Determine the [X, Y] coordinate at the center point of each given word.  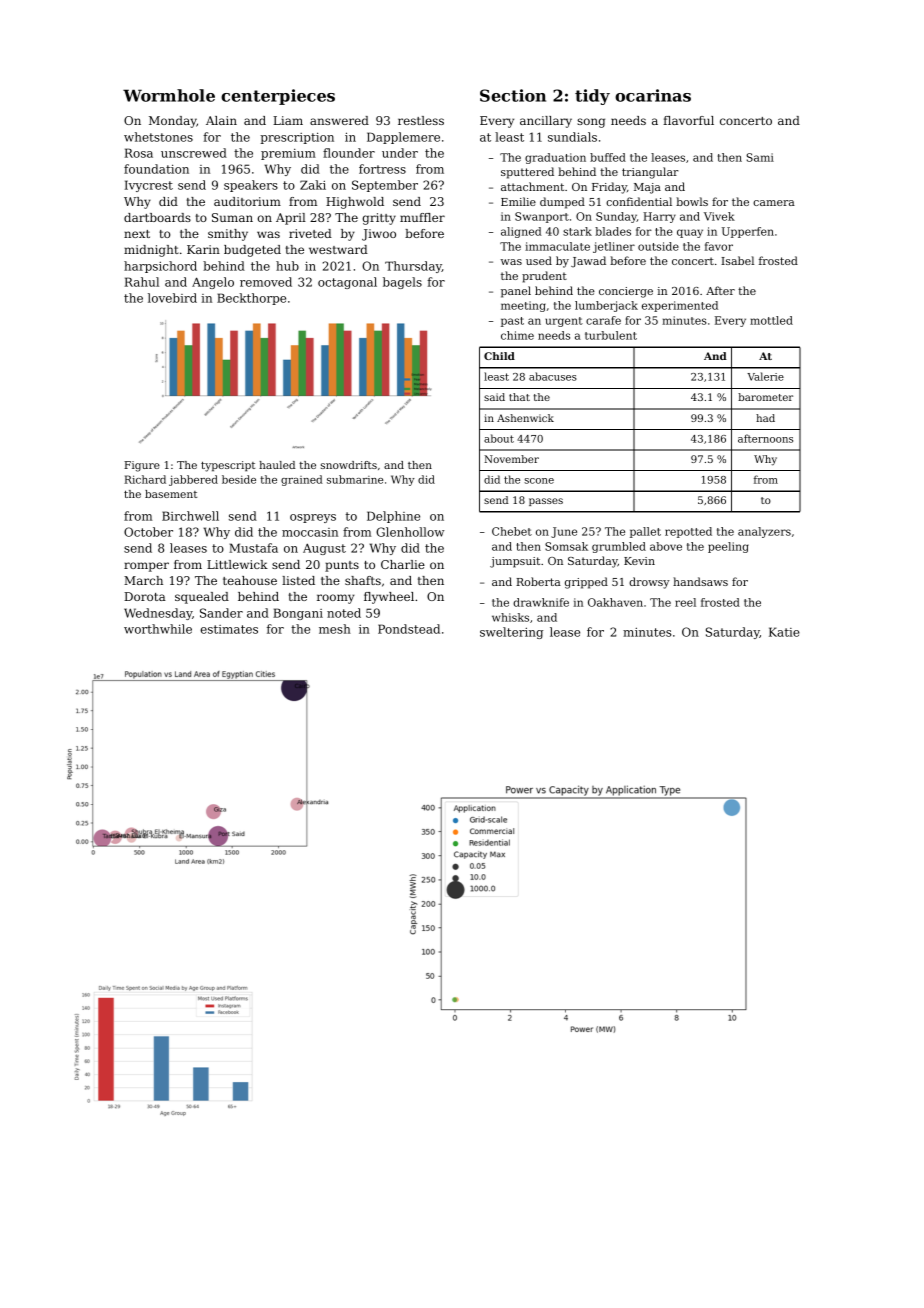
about [499, 438]
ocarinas [653, 95]
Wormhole [169, 95]
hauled [277, 465]
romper [146, 567]
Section [513, 95]
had [765, 418]
